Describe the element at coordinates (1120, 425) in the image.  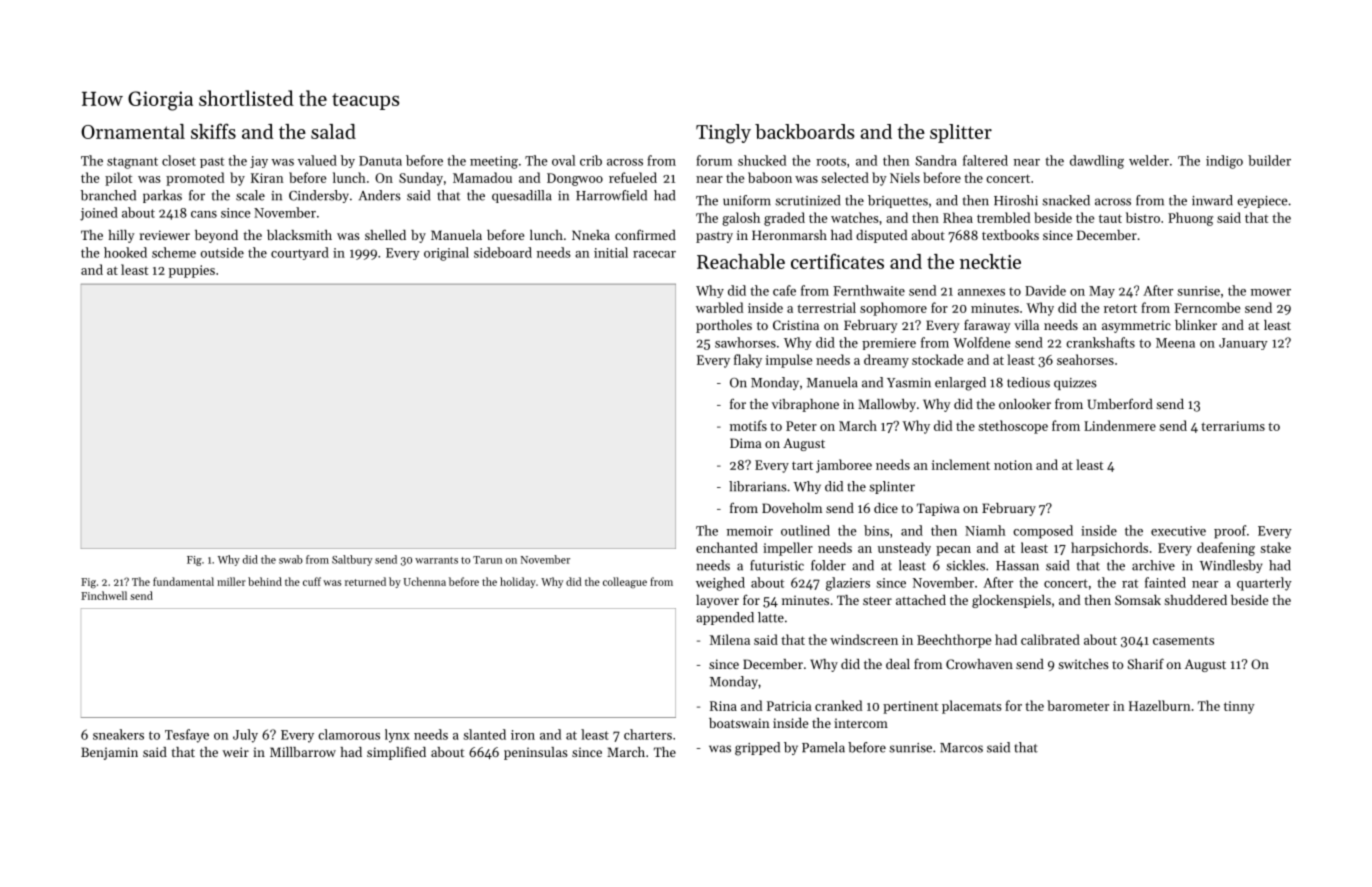
I see `Lindenmere` at that location.
